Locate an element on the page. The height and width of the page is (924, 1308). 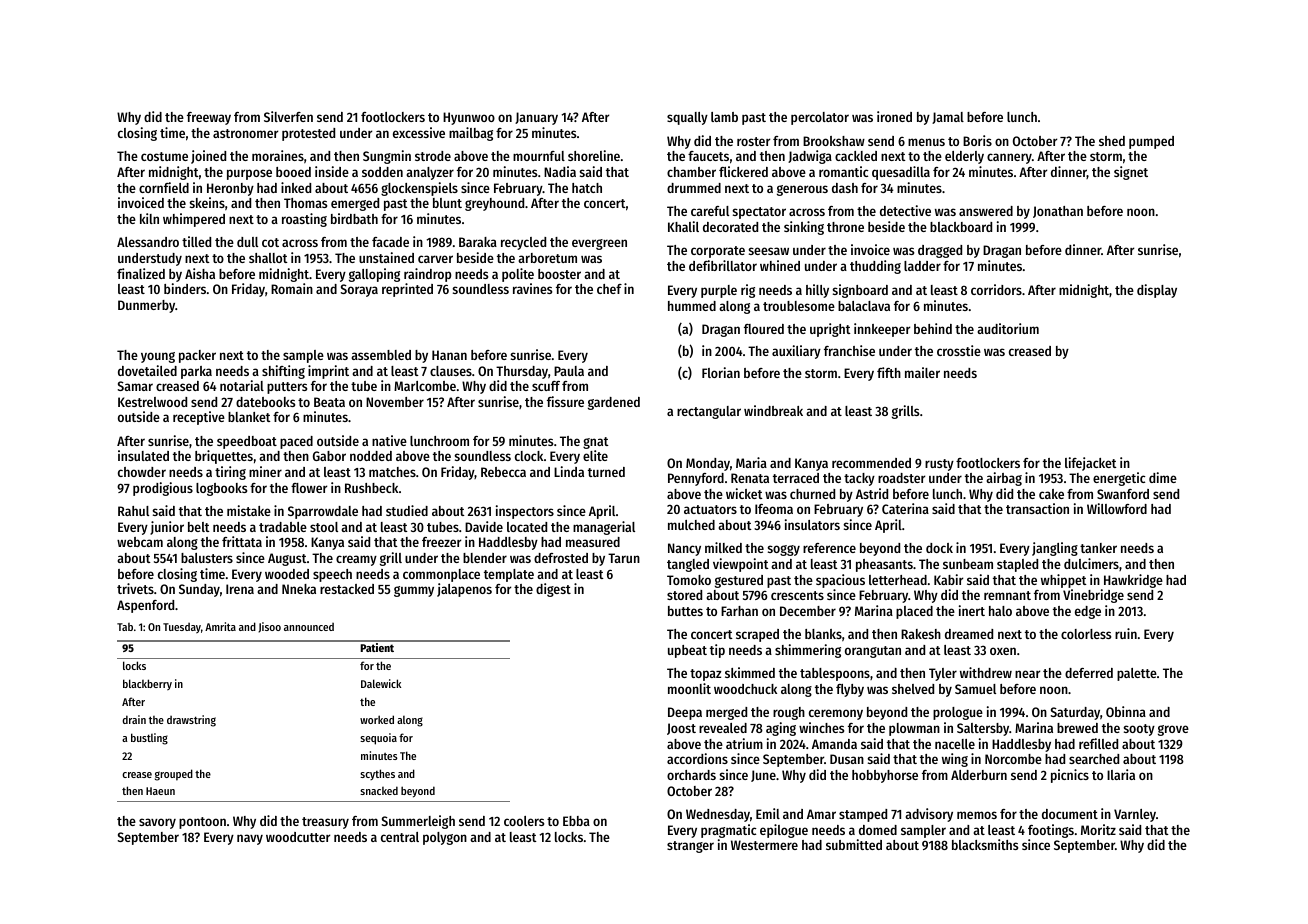
Hanan is located at coordinates (449, 355).
